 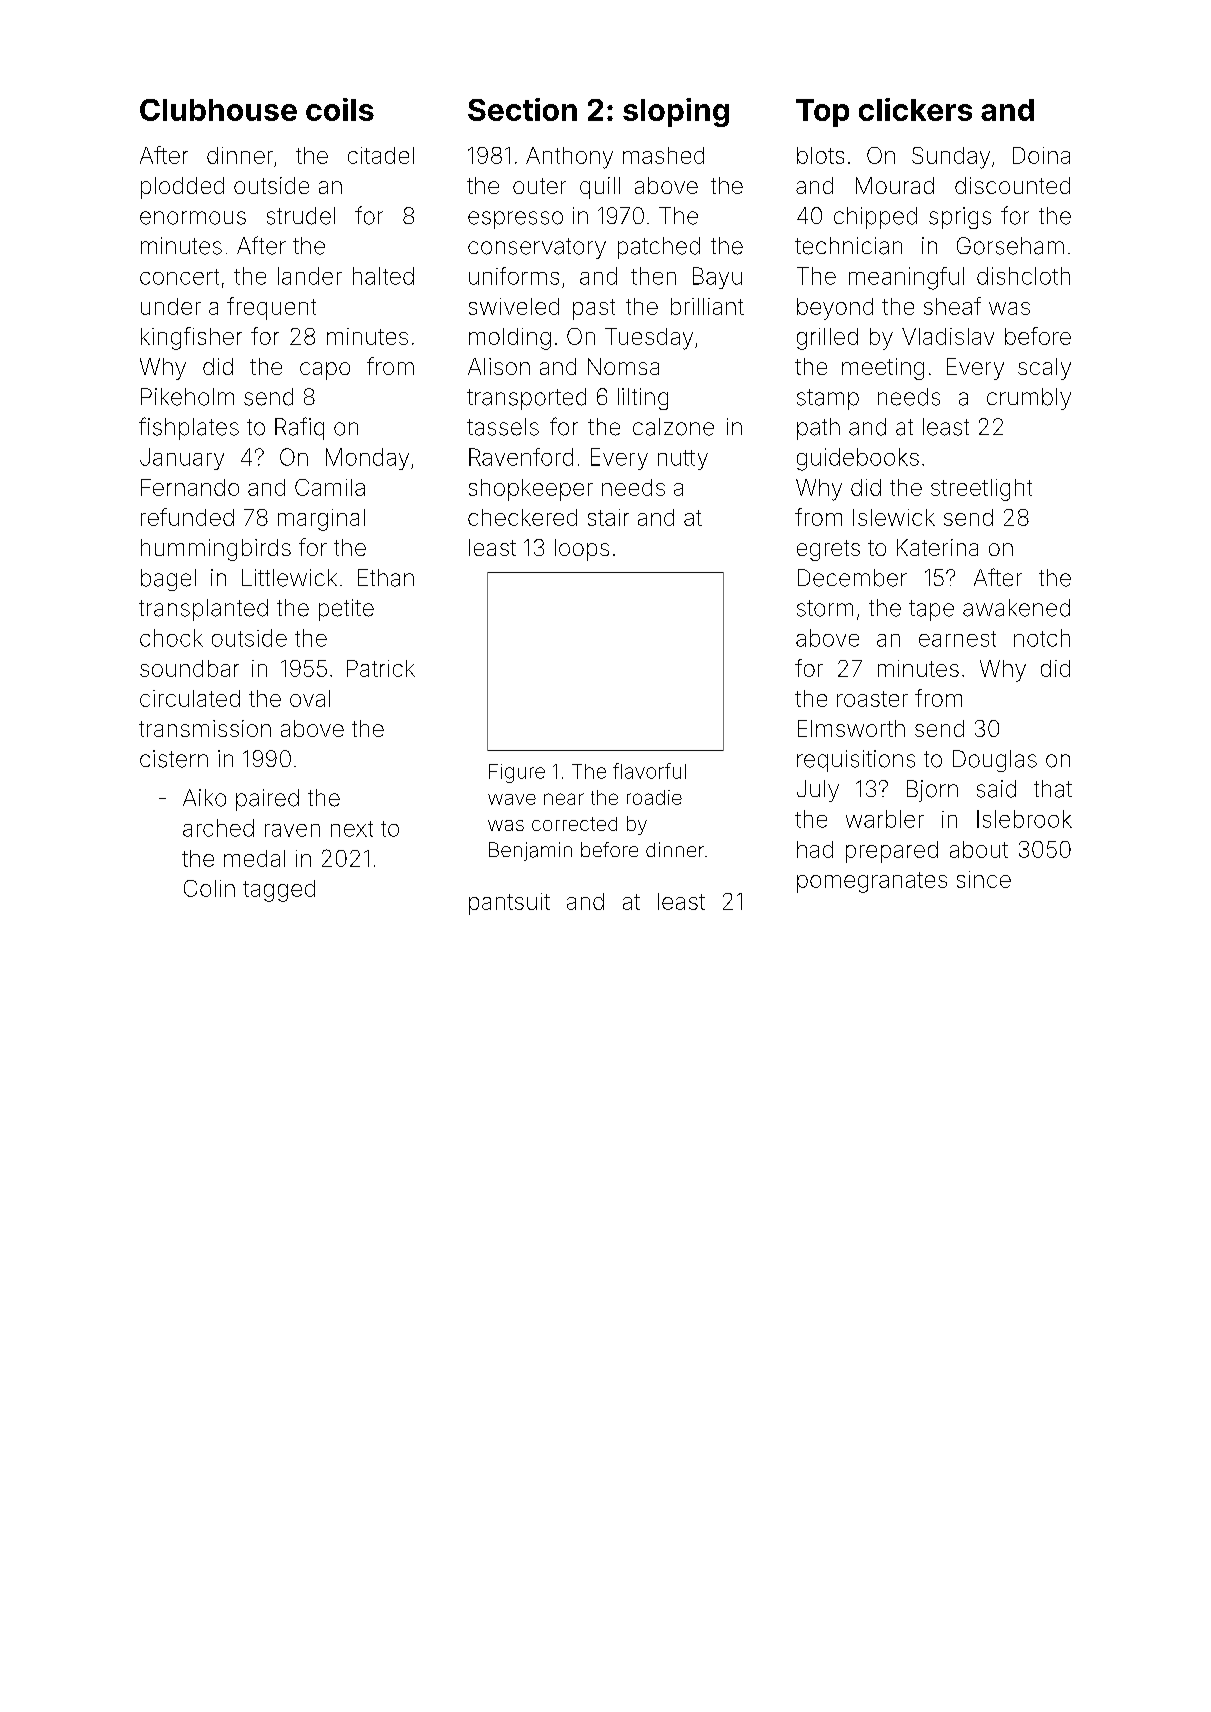 What do you see at coordinates (381, 668) in the image?
I see `Patrick` at bounding box center [381, 668].
